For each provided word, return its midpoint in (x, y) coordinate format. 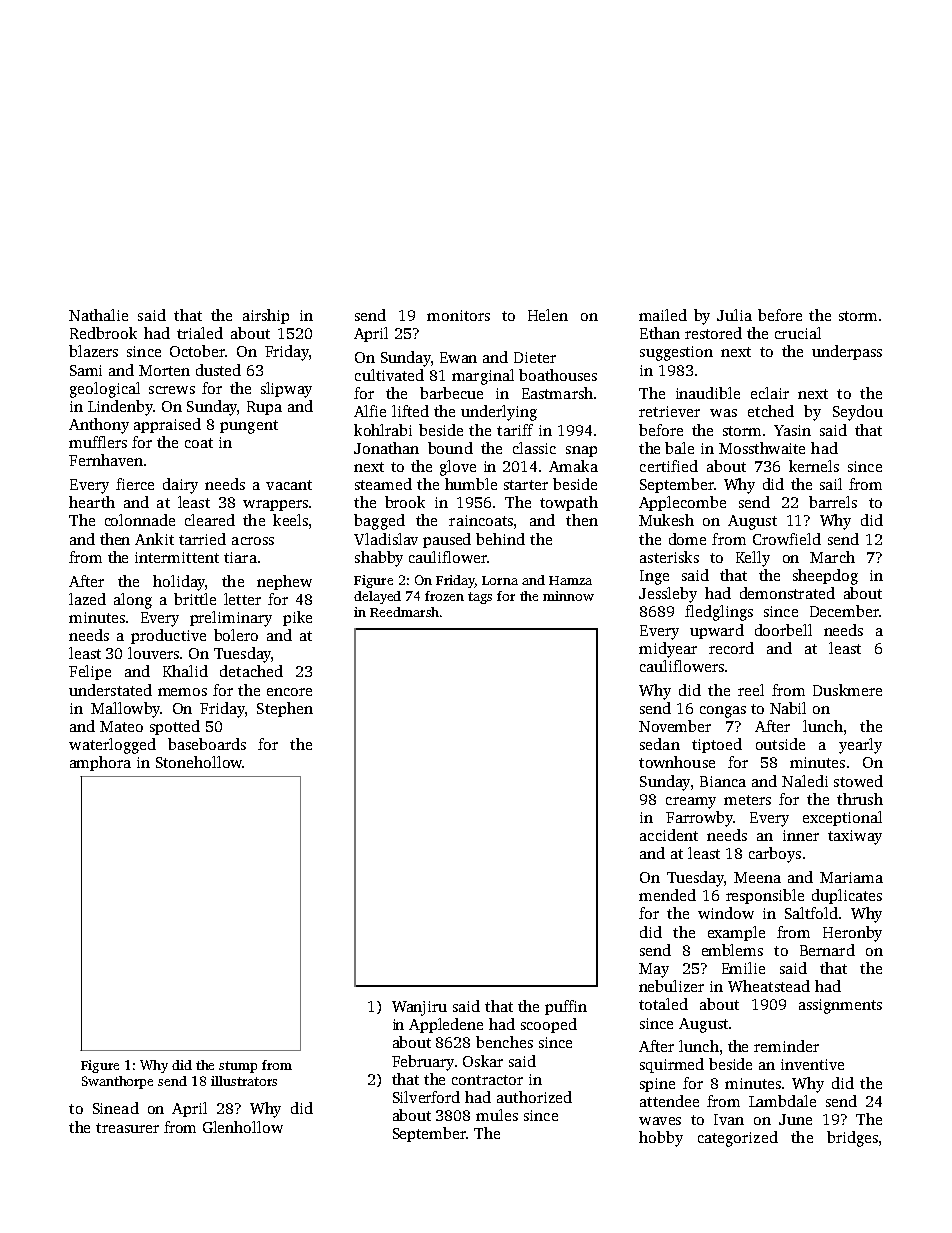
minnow (568, 596)
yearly (860, 746)
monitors (458, 315)
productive (168, 636)
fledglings (719, 613)
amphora (100, 763)
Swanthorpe (117, 1082)
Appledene (446, 1025)
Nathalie (98, 315)
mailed (663, 315)
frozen (444, 596)
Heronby (852, 934)
